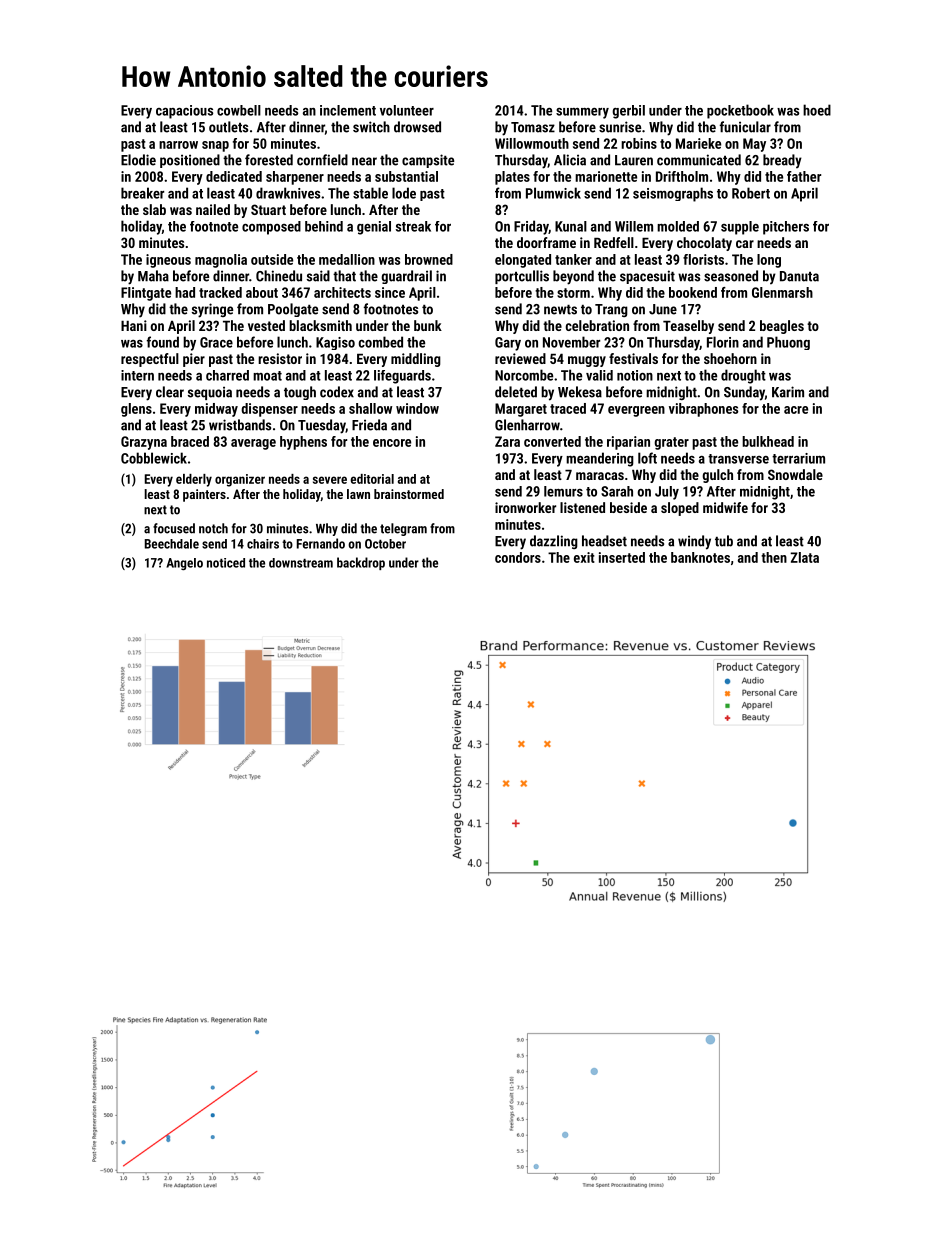 The width and height of the page is (952, 1233). What do you see at coordinates (429, 259) in the page?
I see `browned` at bounding box center [429, 259].
